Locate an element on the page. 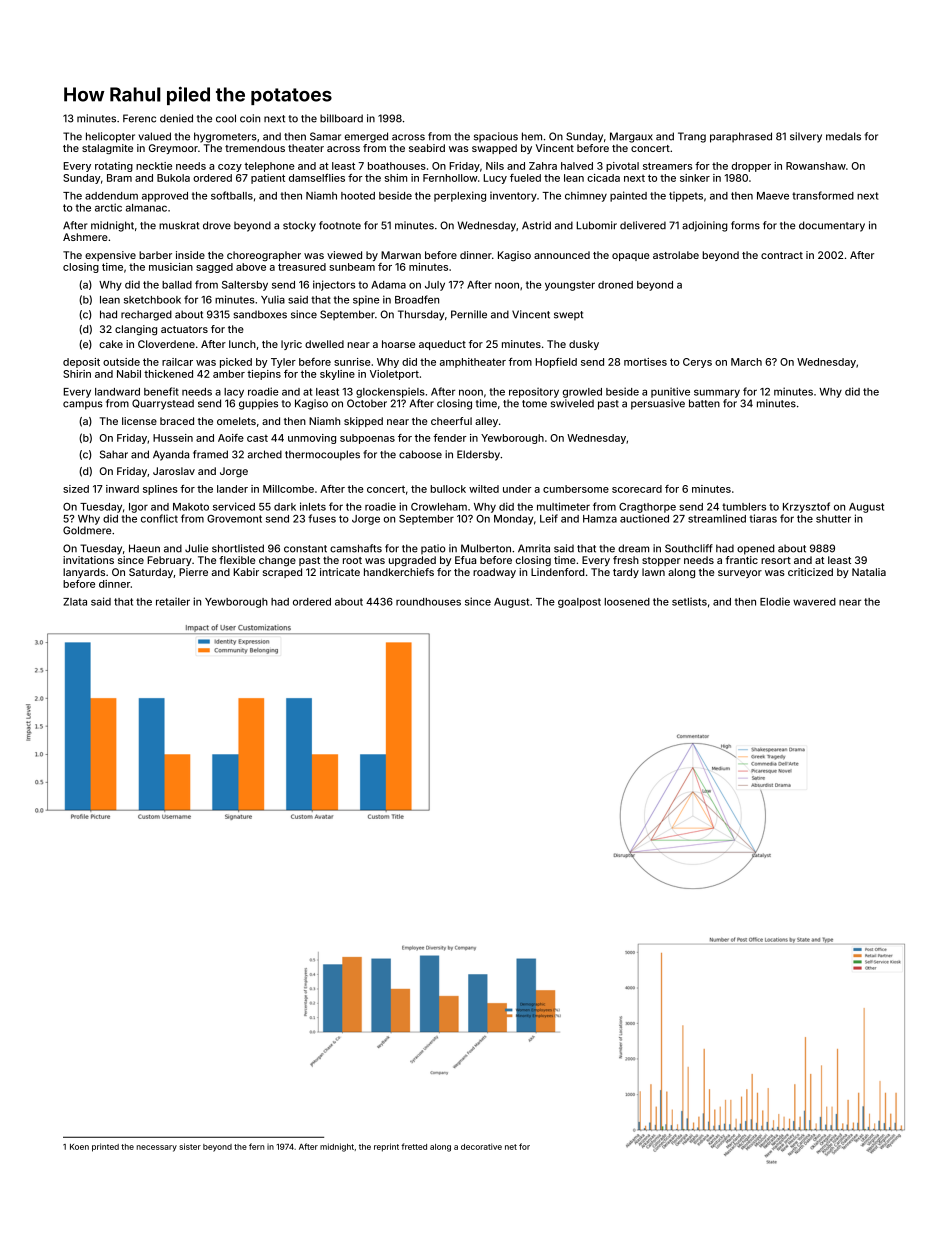 This document has height=1233, width=952. necessary is located at coordinates (157, 1148).
